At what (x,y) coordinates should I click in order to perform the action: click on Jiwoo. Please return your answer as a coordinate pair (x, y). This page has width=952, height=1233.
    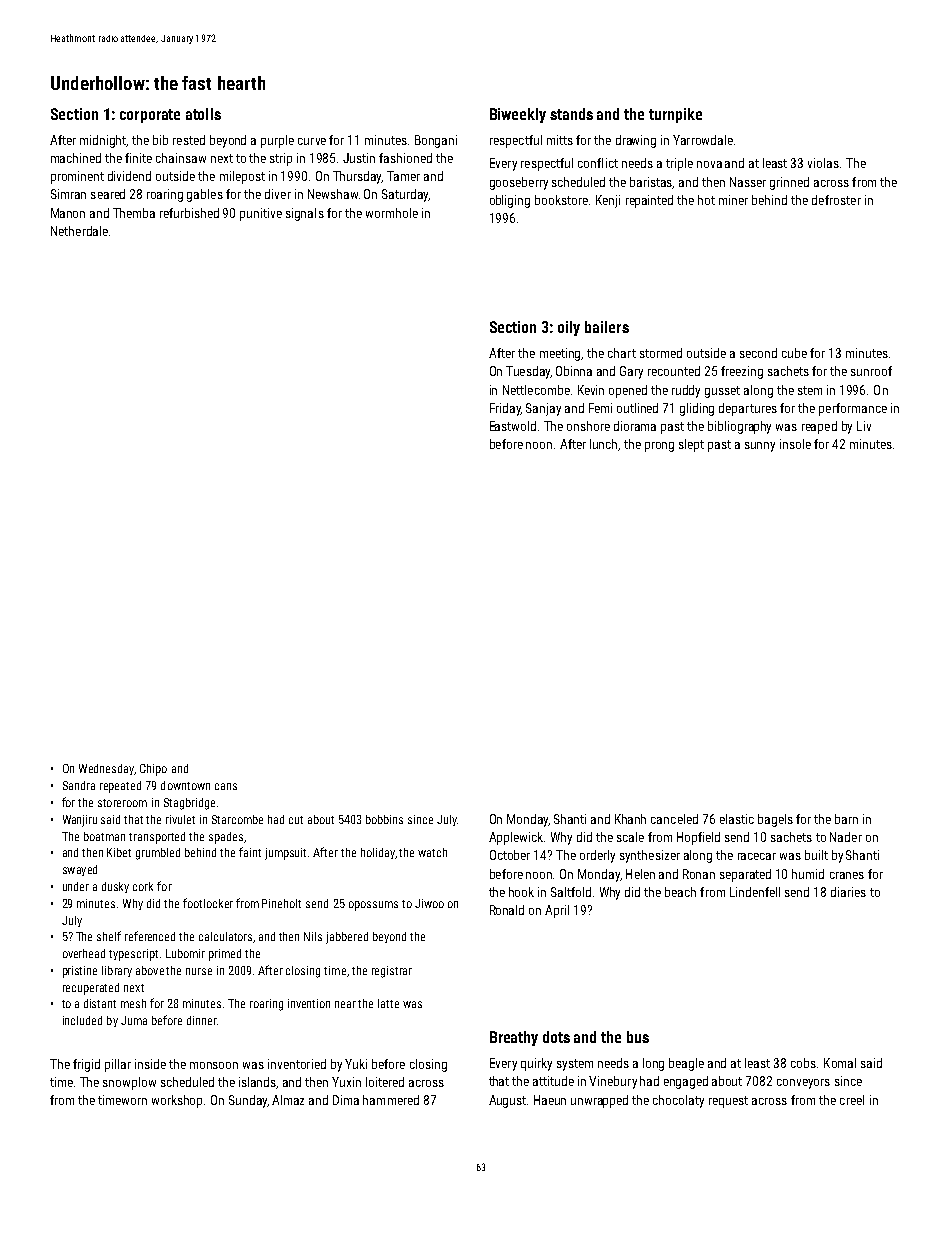
    Looking at the image, I should click on (429, 903).
